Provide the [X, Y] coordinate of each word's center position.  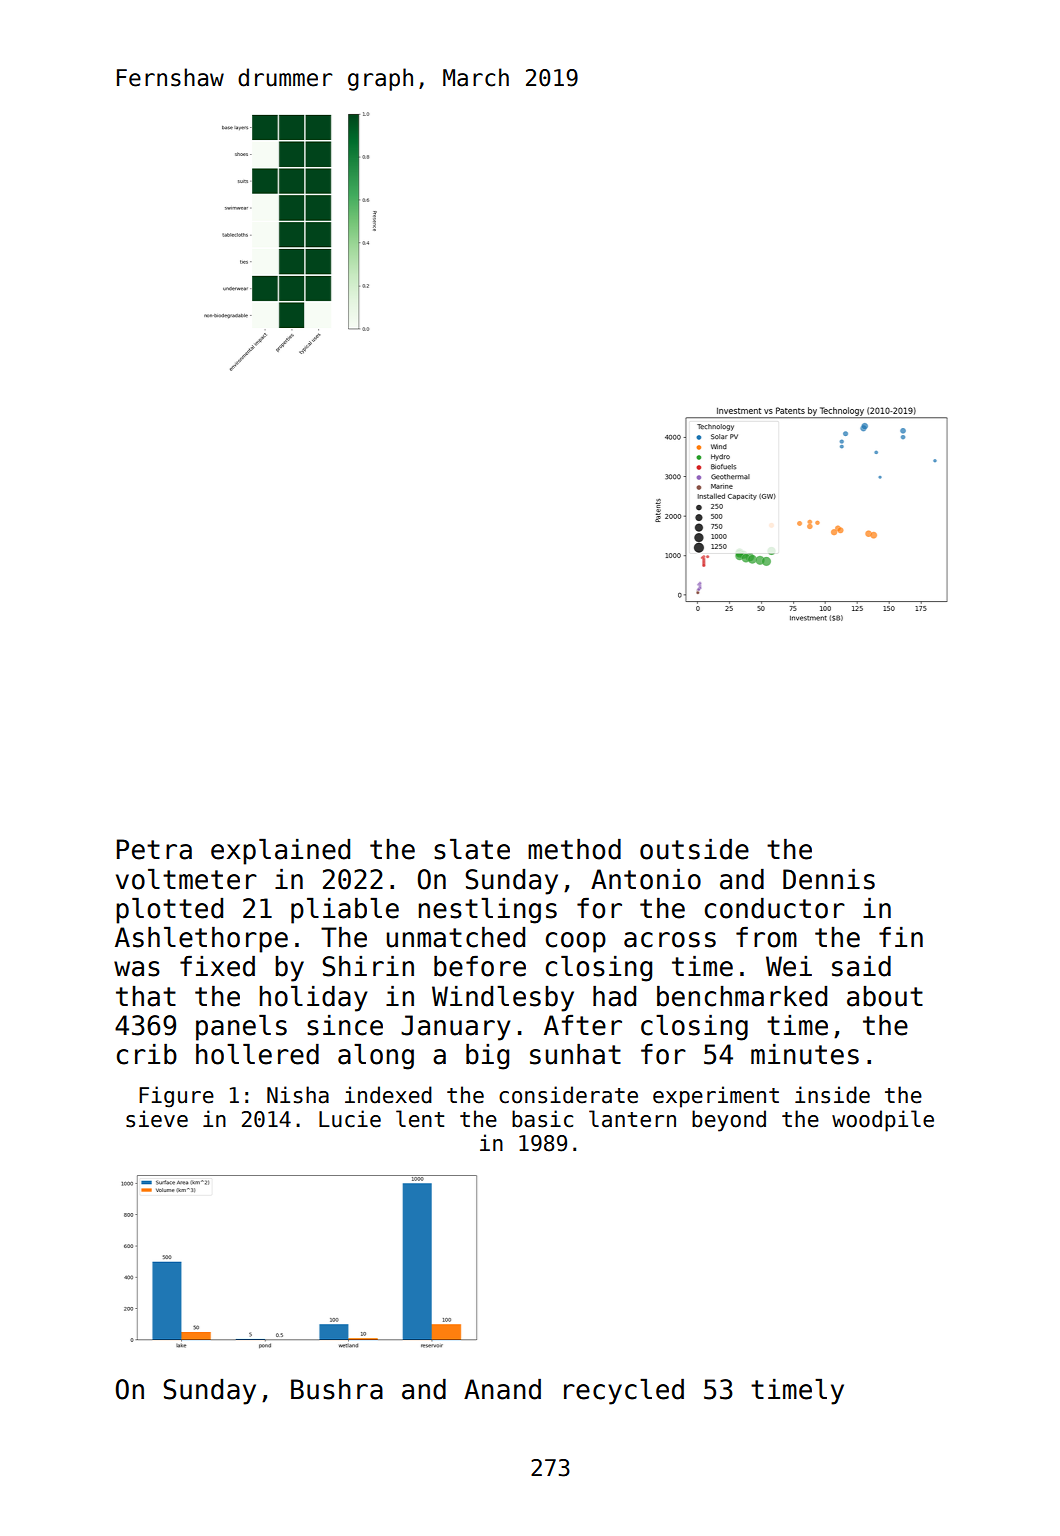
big [487, 1056]
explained [280, 851]
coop [576, 942]
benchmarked [742, 996]
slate [472, 849]
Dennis [829, 879]
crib [147, 1054]
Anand [502, 1389]
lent [420, 1119]
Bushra [337, 1389]
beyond [729, 1121]
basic [542, 1119]
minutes [805, 1054]
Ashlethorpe [201, 939]
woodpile [883, 1121]
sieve [157, 1119]
